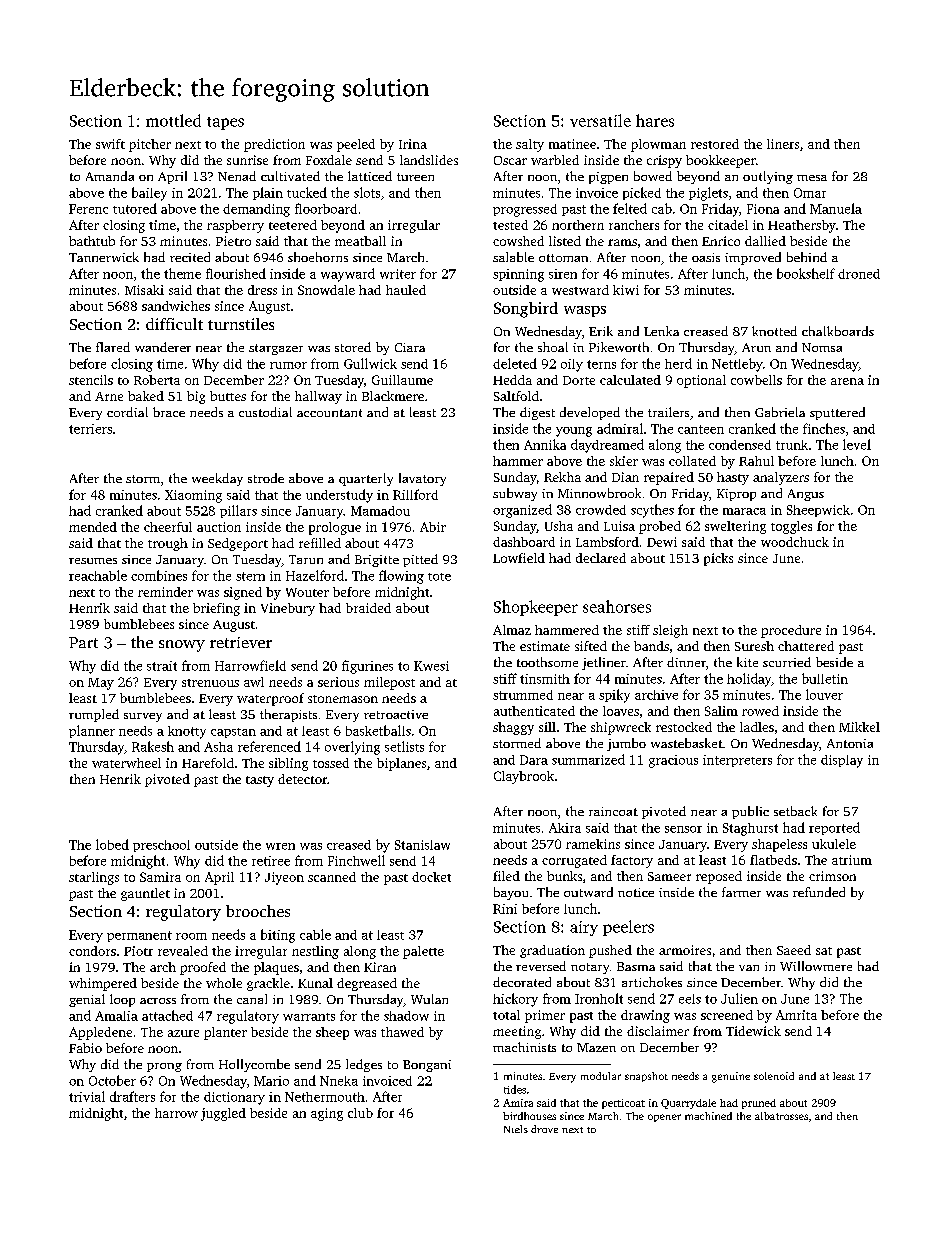 The height and width of the screenshot is (1233, 952). What do you see at coordinates (98, 575) in the screenshot?
I see `reachable` at bounding box center [98, 575].
